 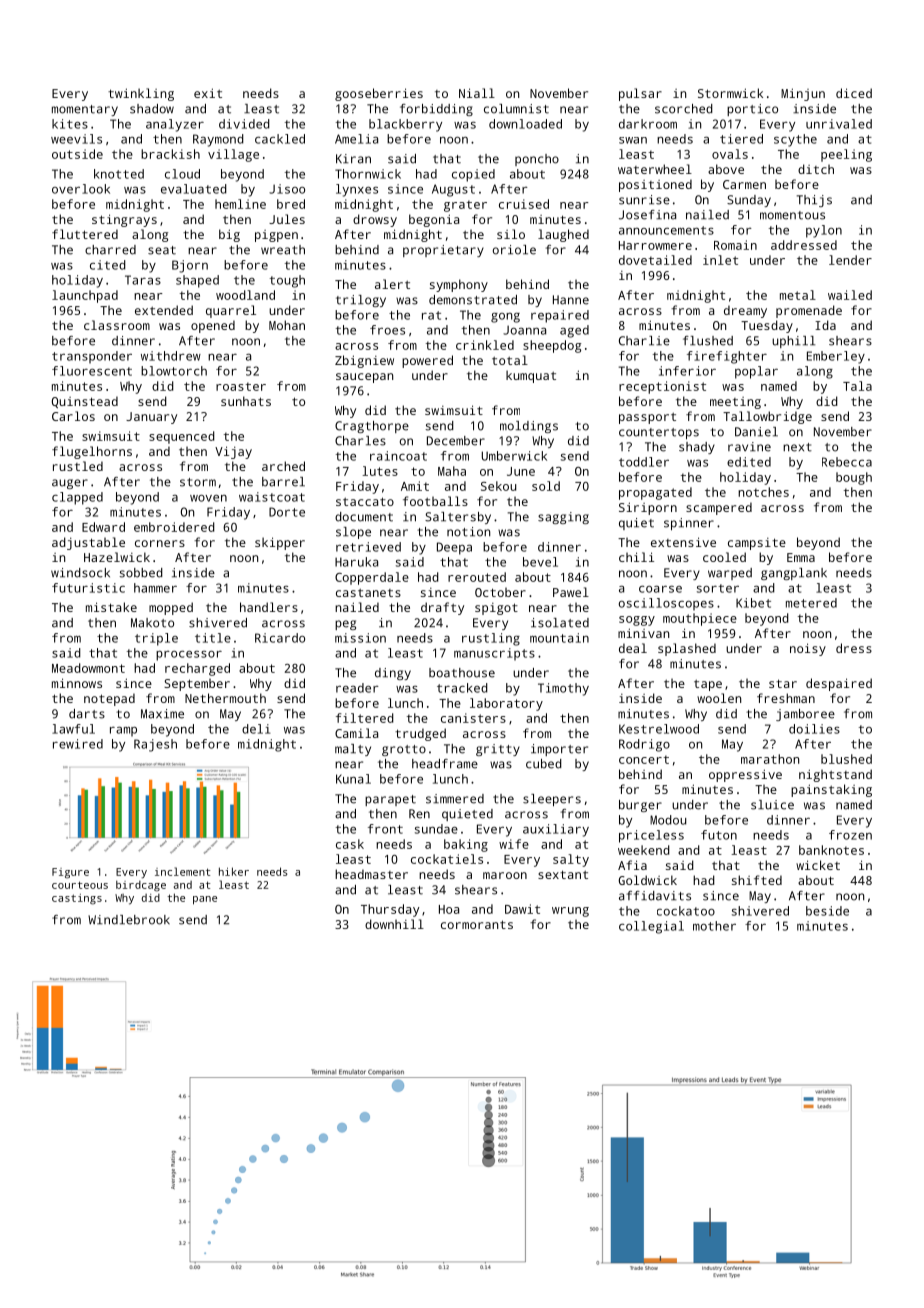 I want to click on pane, so click(x=205, y=900).
